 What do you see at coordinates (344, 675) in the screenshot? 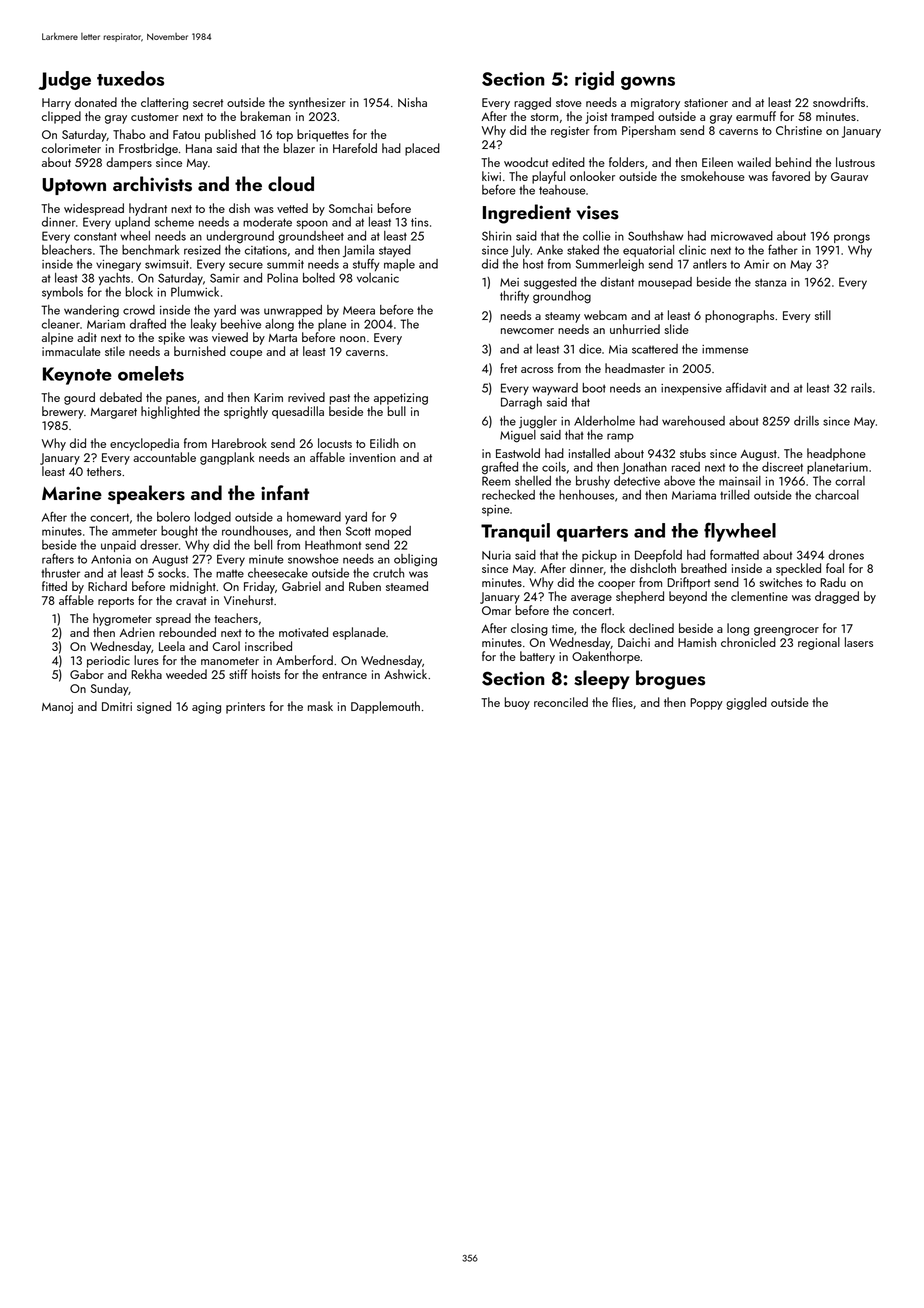
I see `entrance` at bounding box center [344, 675].
